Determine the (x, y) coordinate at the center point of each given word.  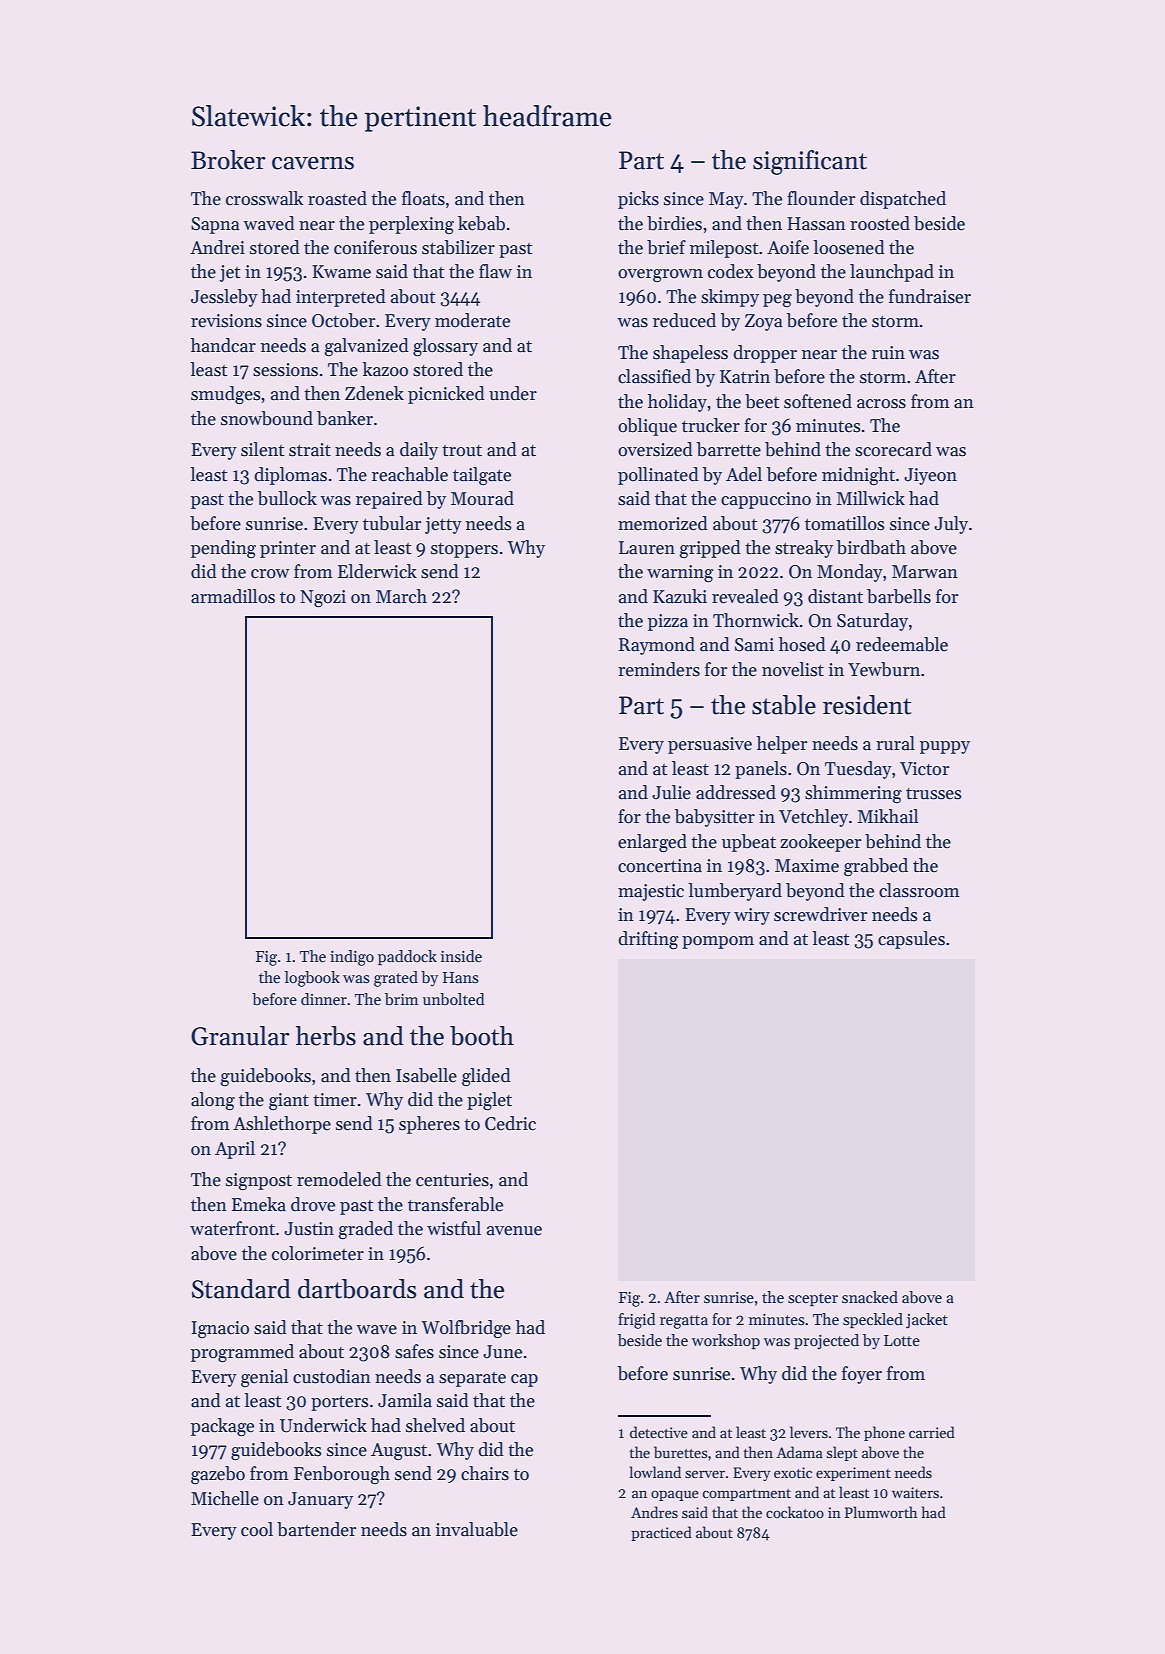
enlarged (652, 843)
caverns (313, 163)
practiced (661, 1533)
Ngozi (323, 598)
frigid (637, 1321)
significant (810, 162)
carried (932, 1432)
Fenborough (342, 1475)
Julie (671, 792)
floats (423, 198)
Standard (241, 1289)
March (401, 596)
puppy (945, 747)
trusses (934, 794)
